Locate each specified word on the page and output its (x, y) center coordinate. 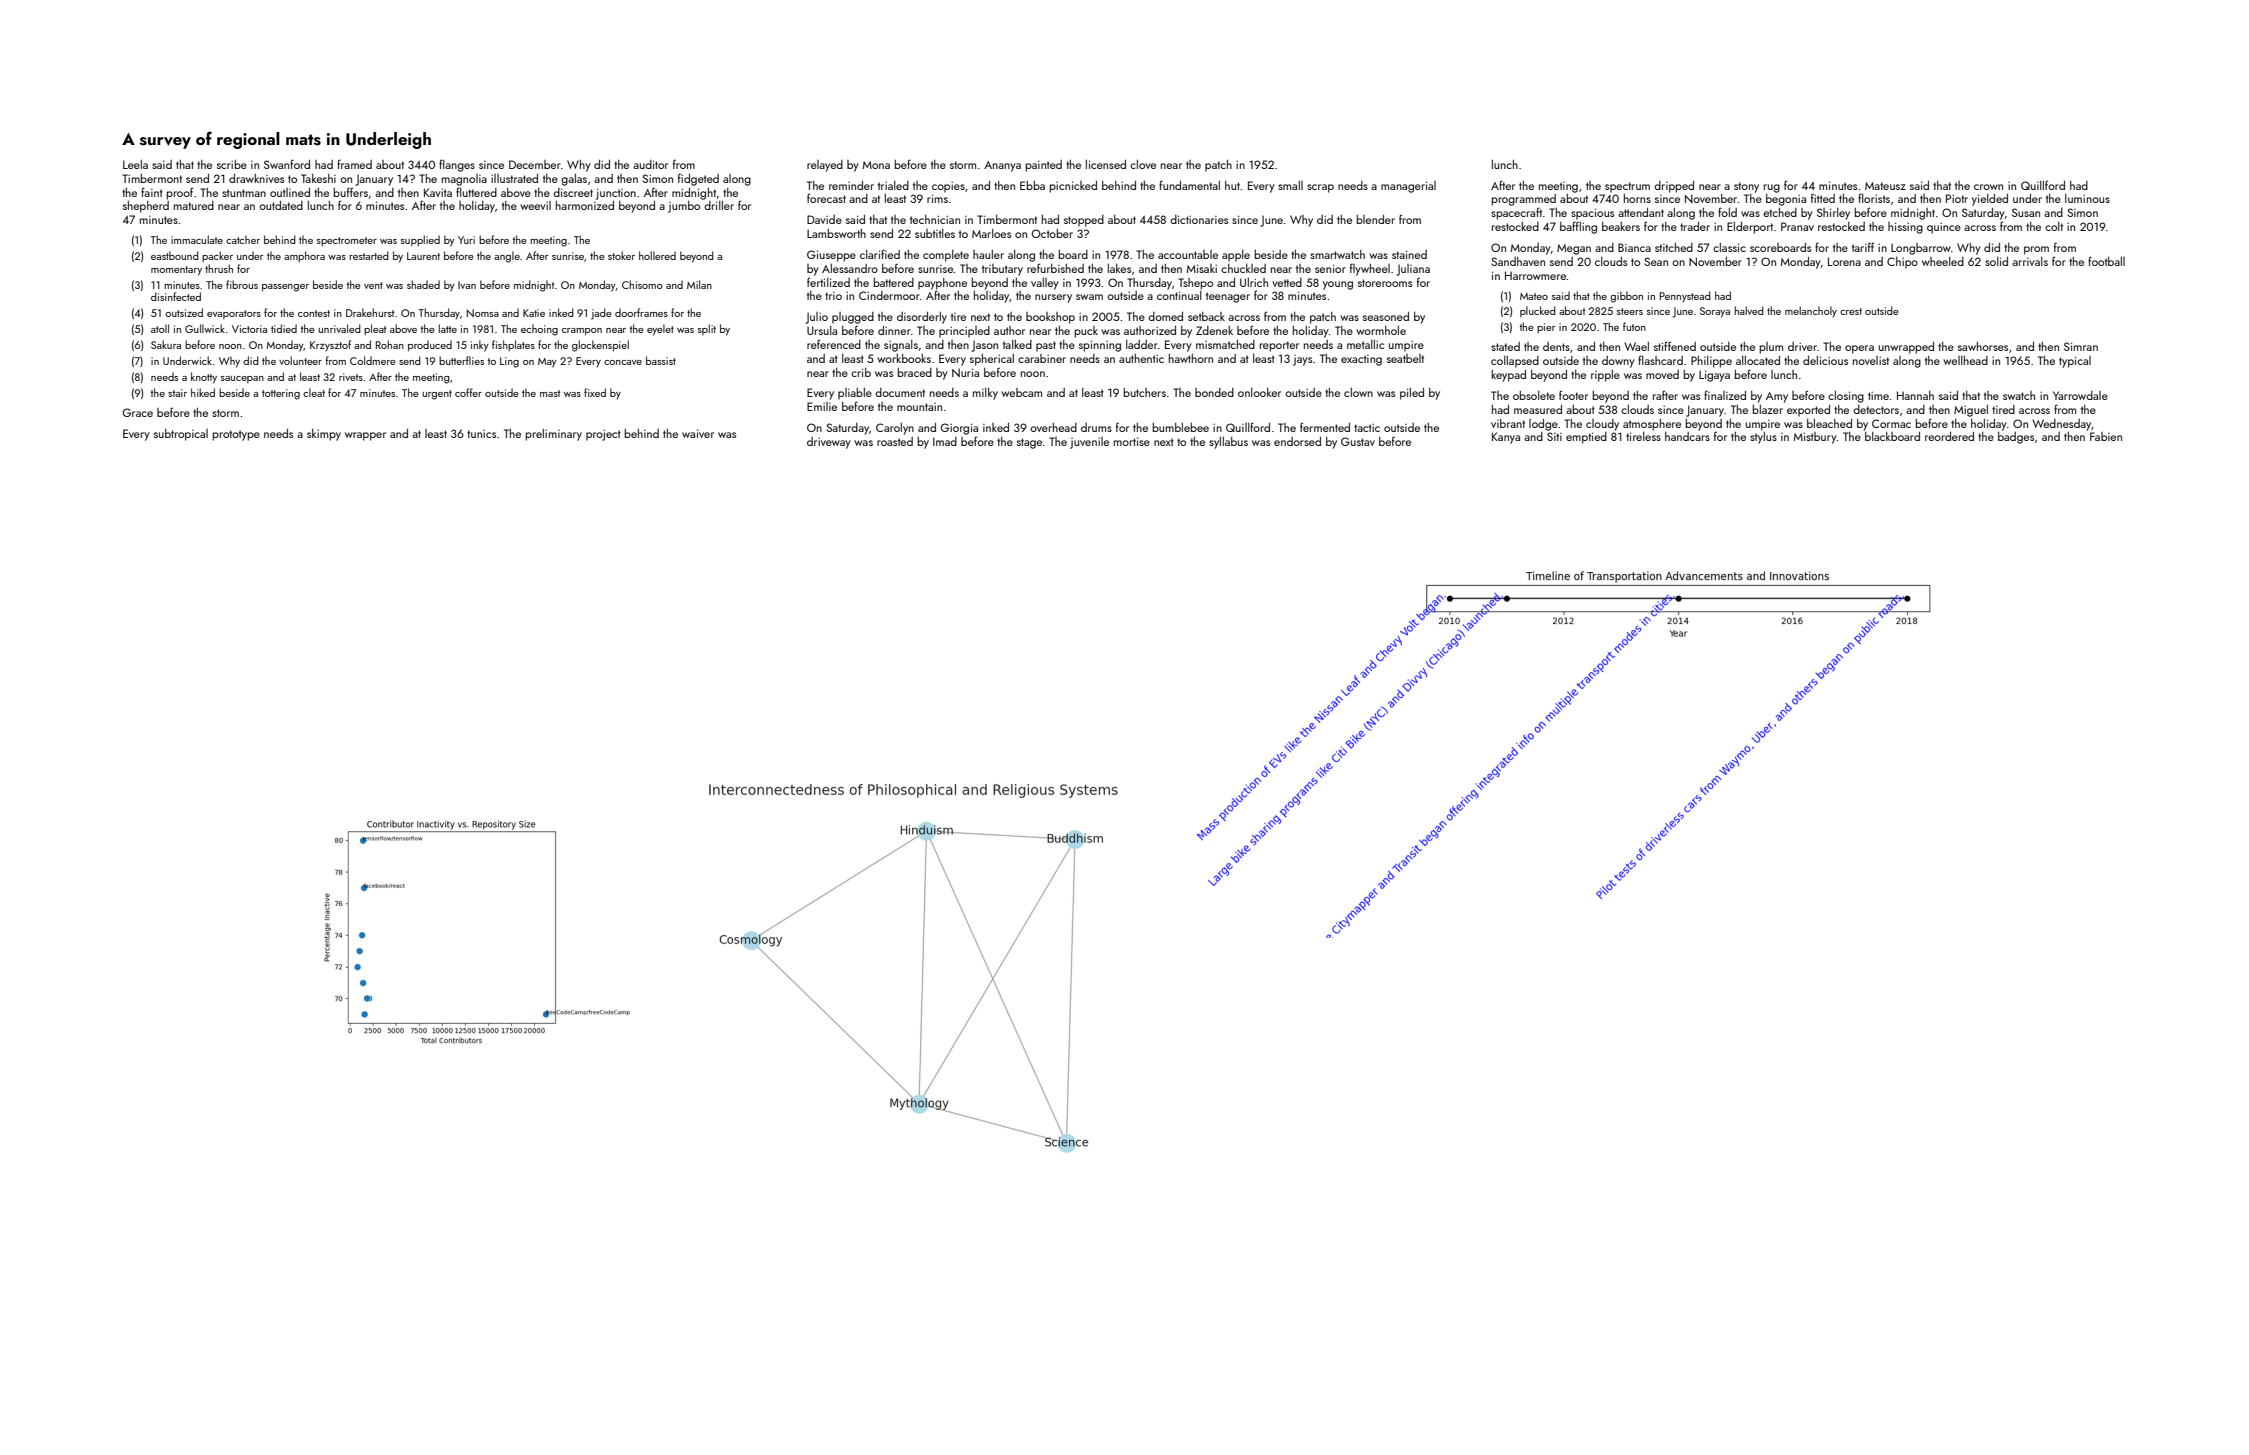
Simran (2081, 346)
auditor (650, 164)
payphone (942, 284)
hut (1232, 185)
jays (1302, 360)
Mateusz (1885, 186)
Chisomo (642, 284)
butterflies (461, 360)
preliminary (553, 435)
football (2106, 261)
